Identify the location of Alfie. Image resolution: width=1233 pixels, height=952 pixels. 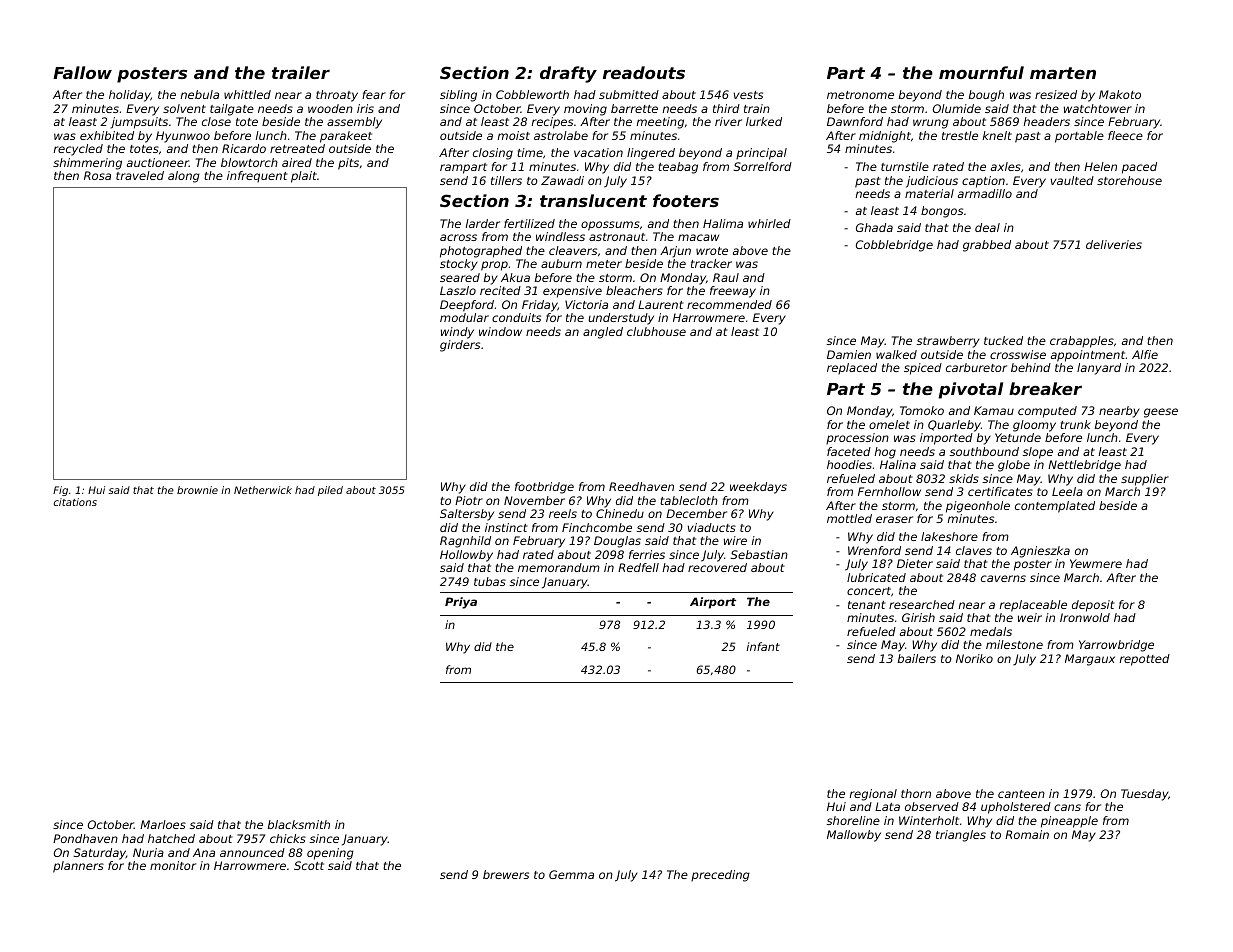
(1145, 354).
